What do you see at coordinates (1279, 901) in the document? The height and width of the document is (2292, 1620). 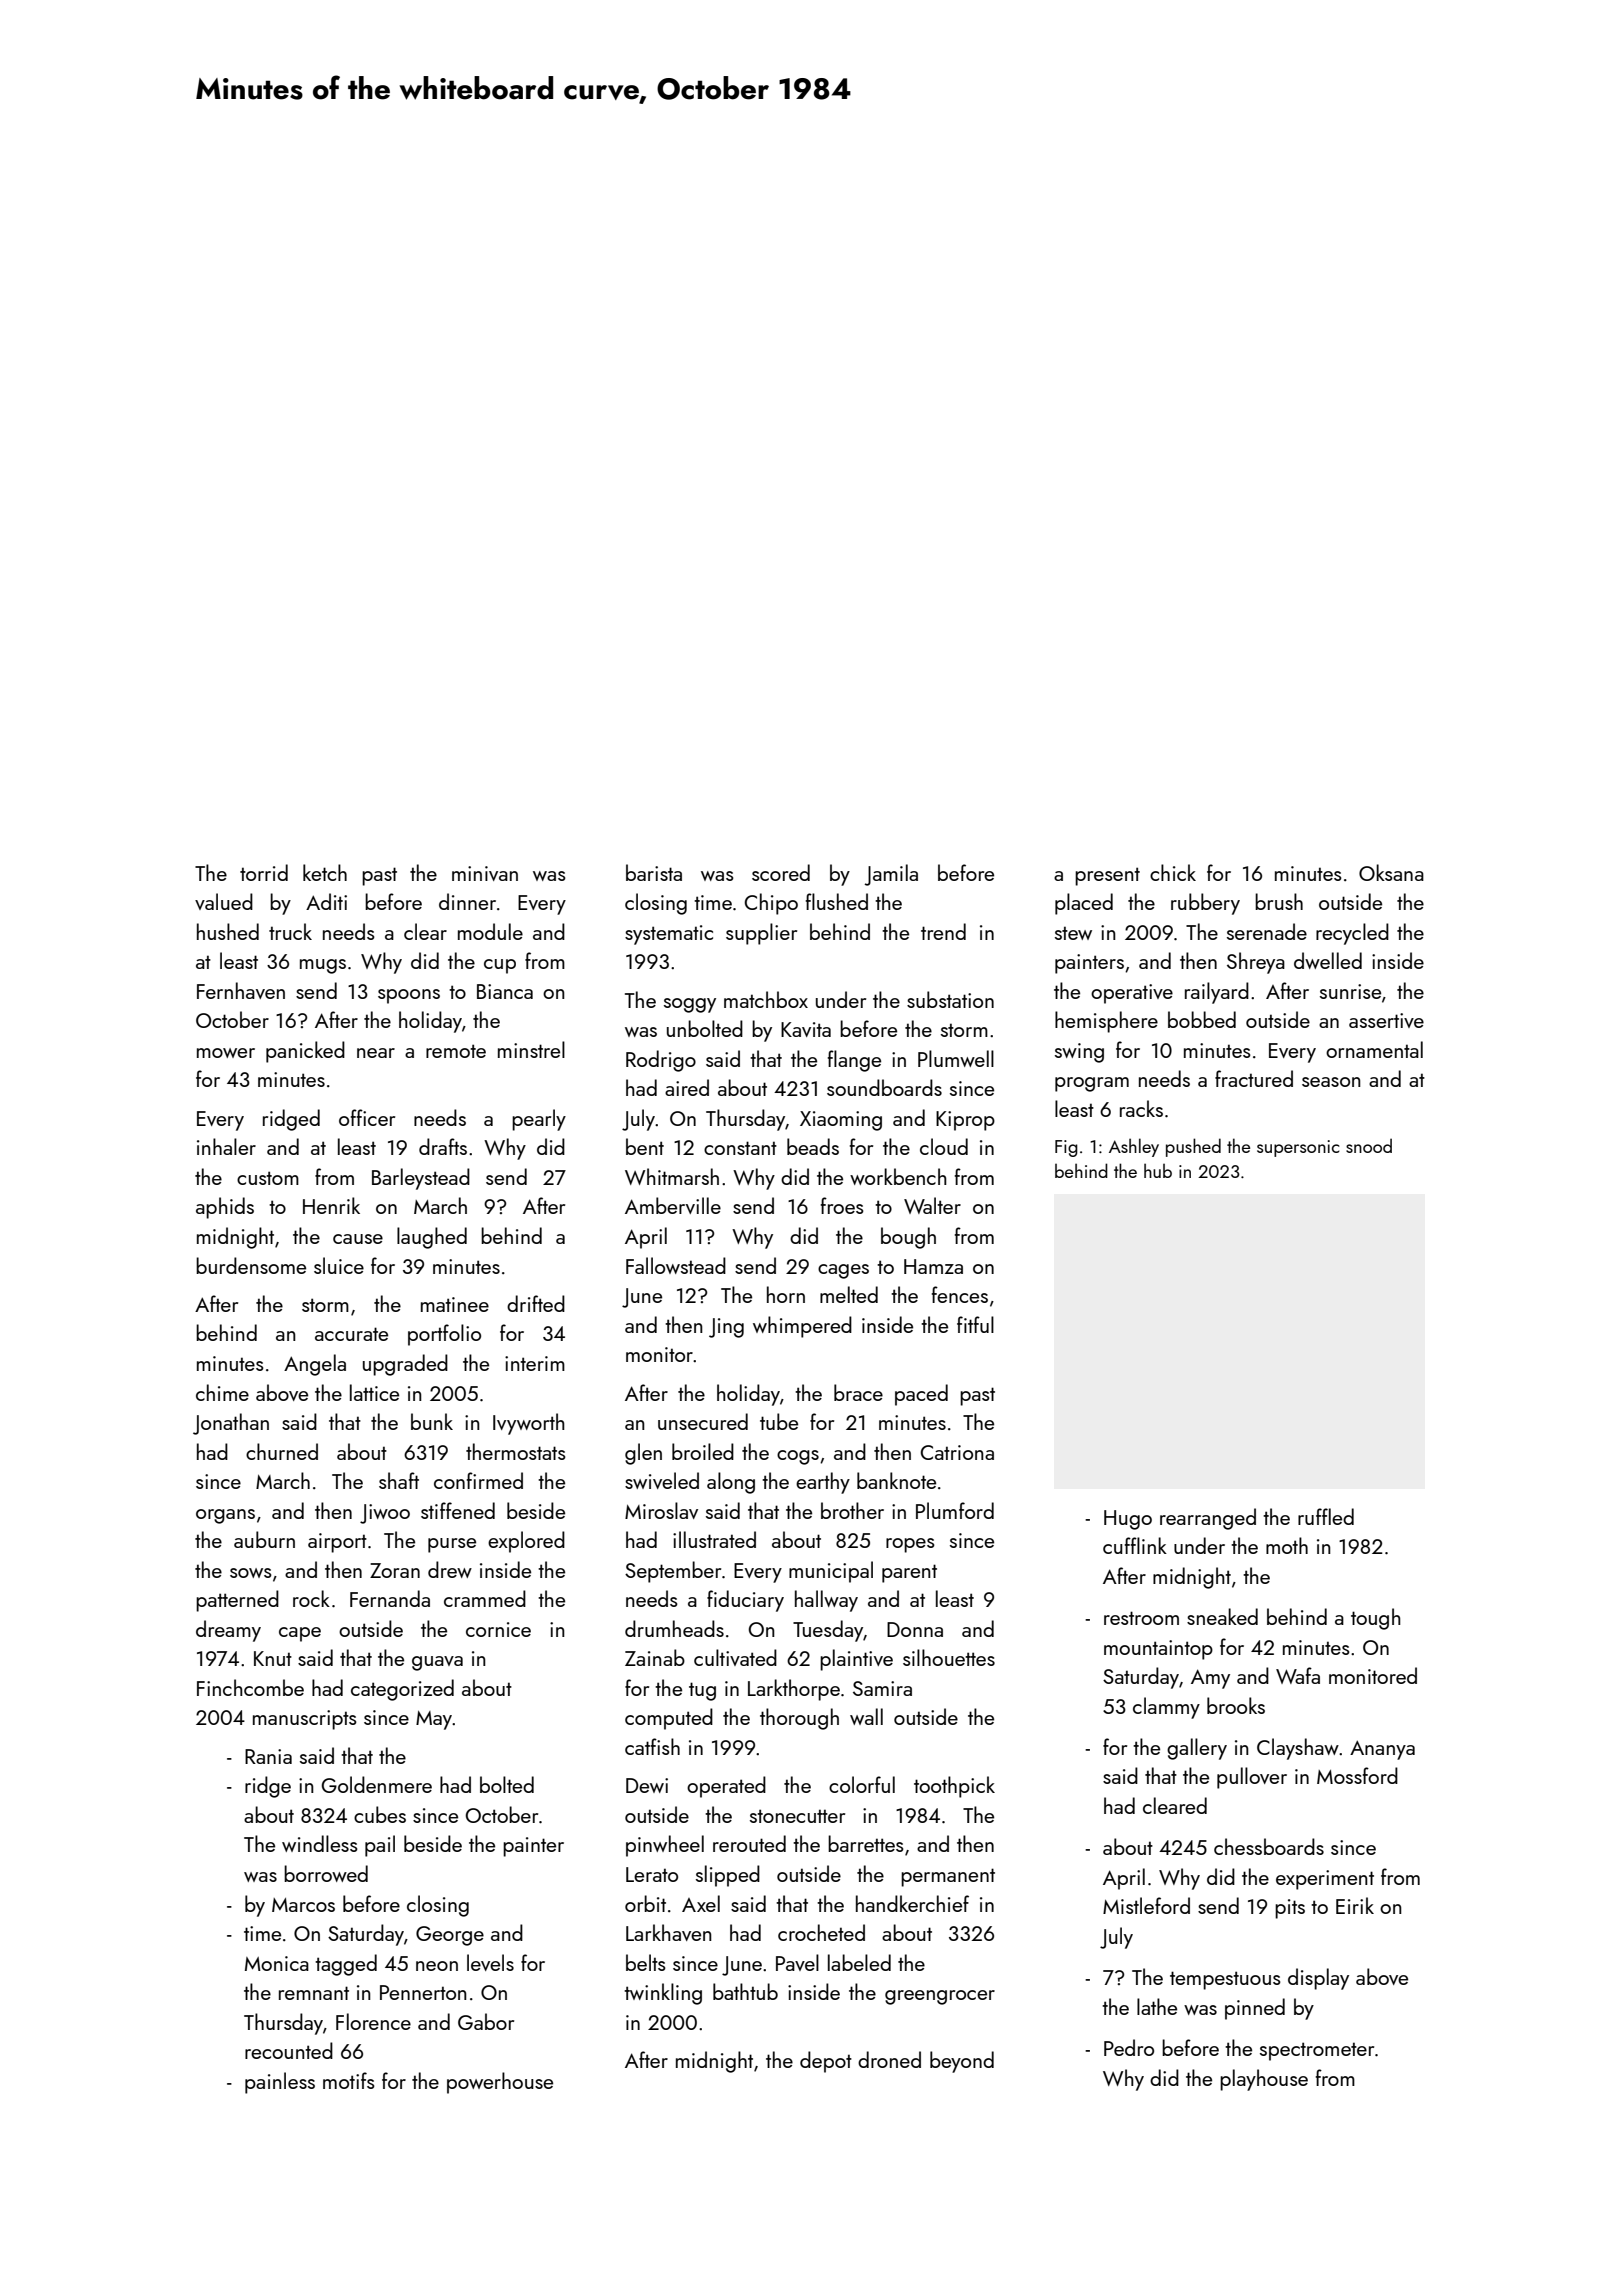 I see `brush` at bounding box center [1279, 901].
